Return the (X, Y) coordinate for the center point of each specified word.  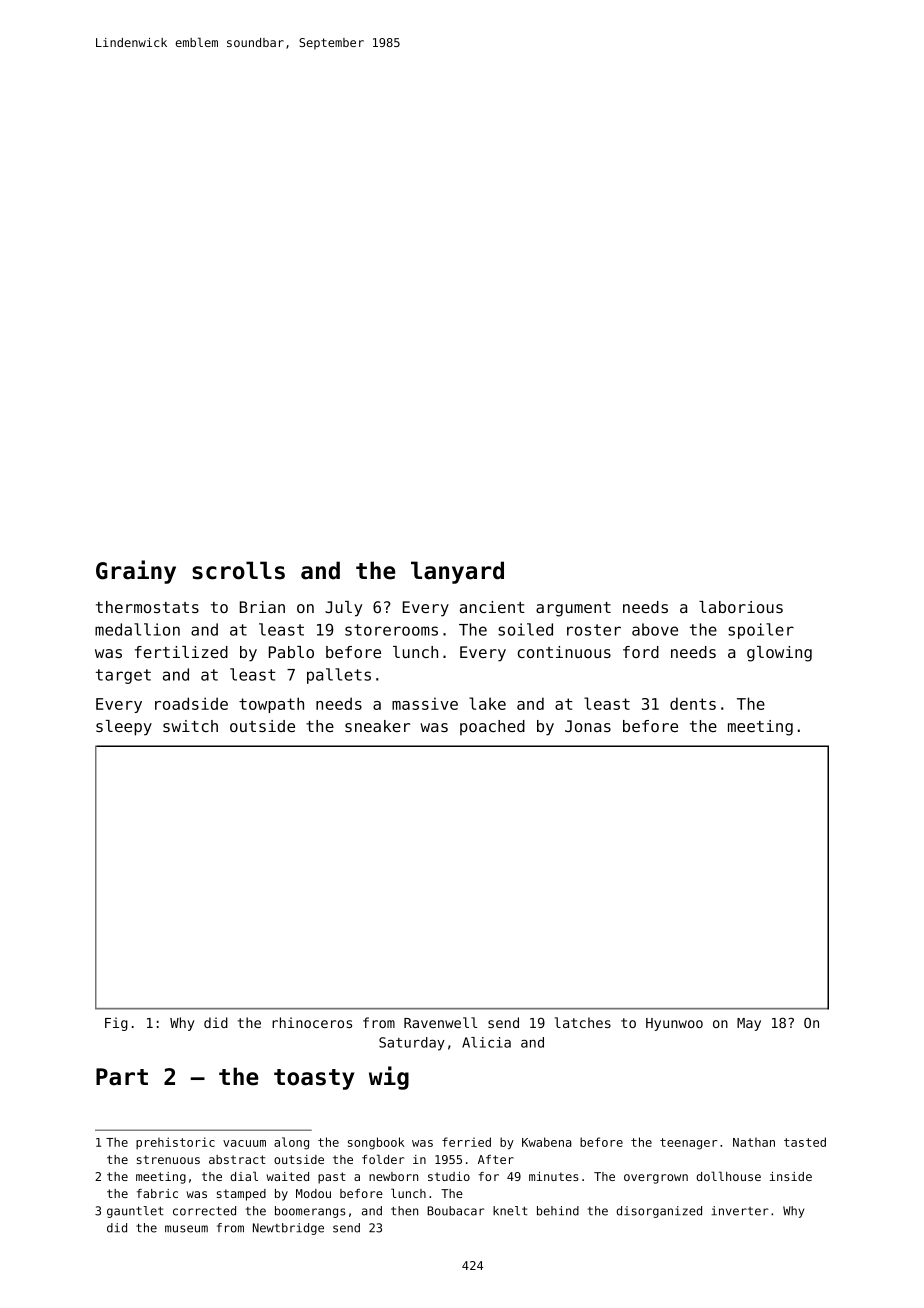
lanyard (457, 572)
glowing (779, 654)
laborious (741, 607)
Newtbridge (288, 1229)
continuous (564, 652)
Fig (116, 1024)
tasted (805, 1142)
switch (190, 726)
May (749, 1024)
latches (582, 1022)
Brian (262, 607)
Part (122, 1077)
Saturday (412, 1044)
